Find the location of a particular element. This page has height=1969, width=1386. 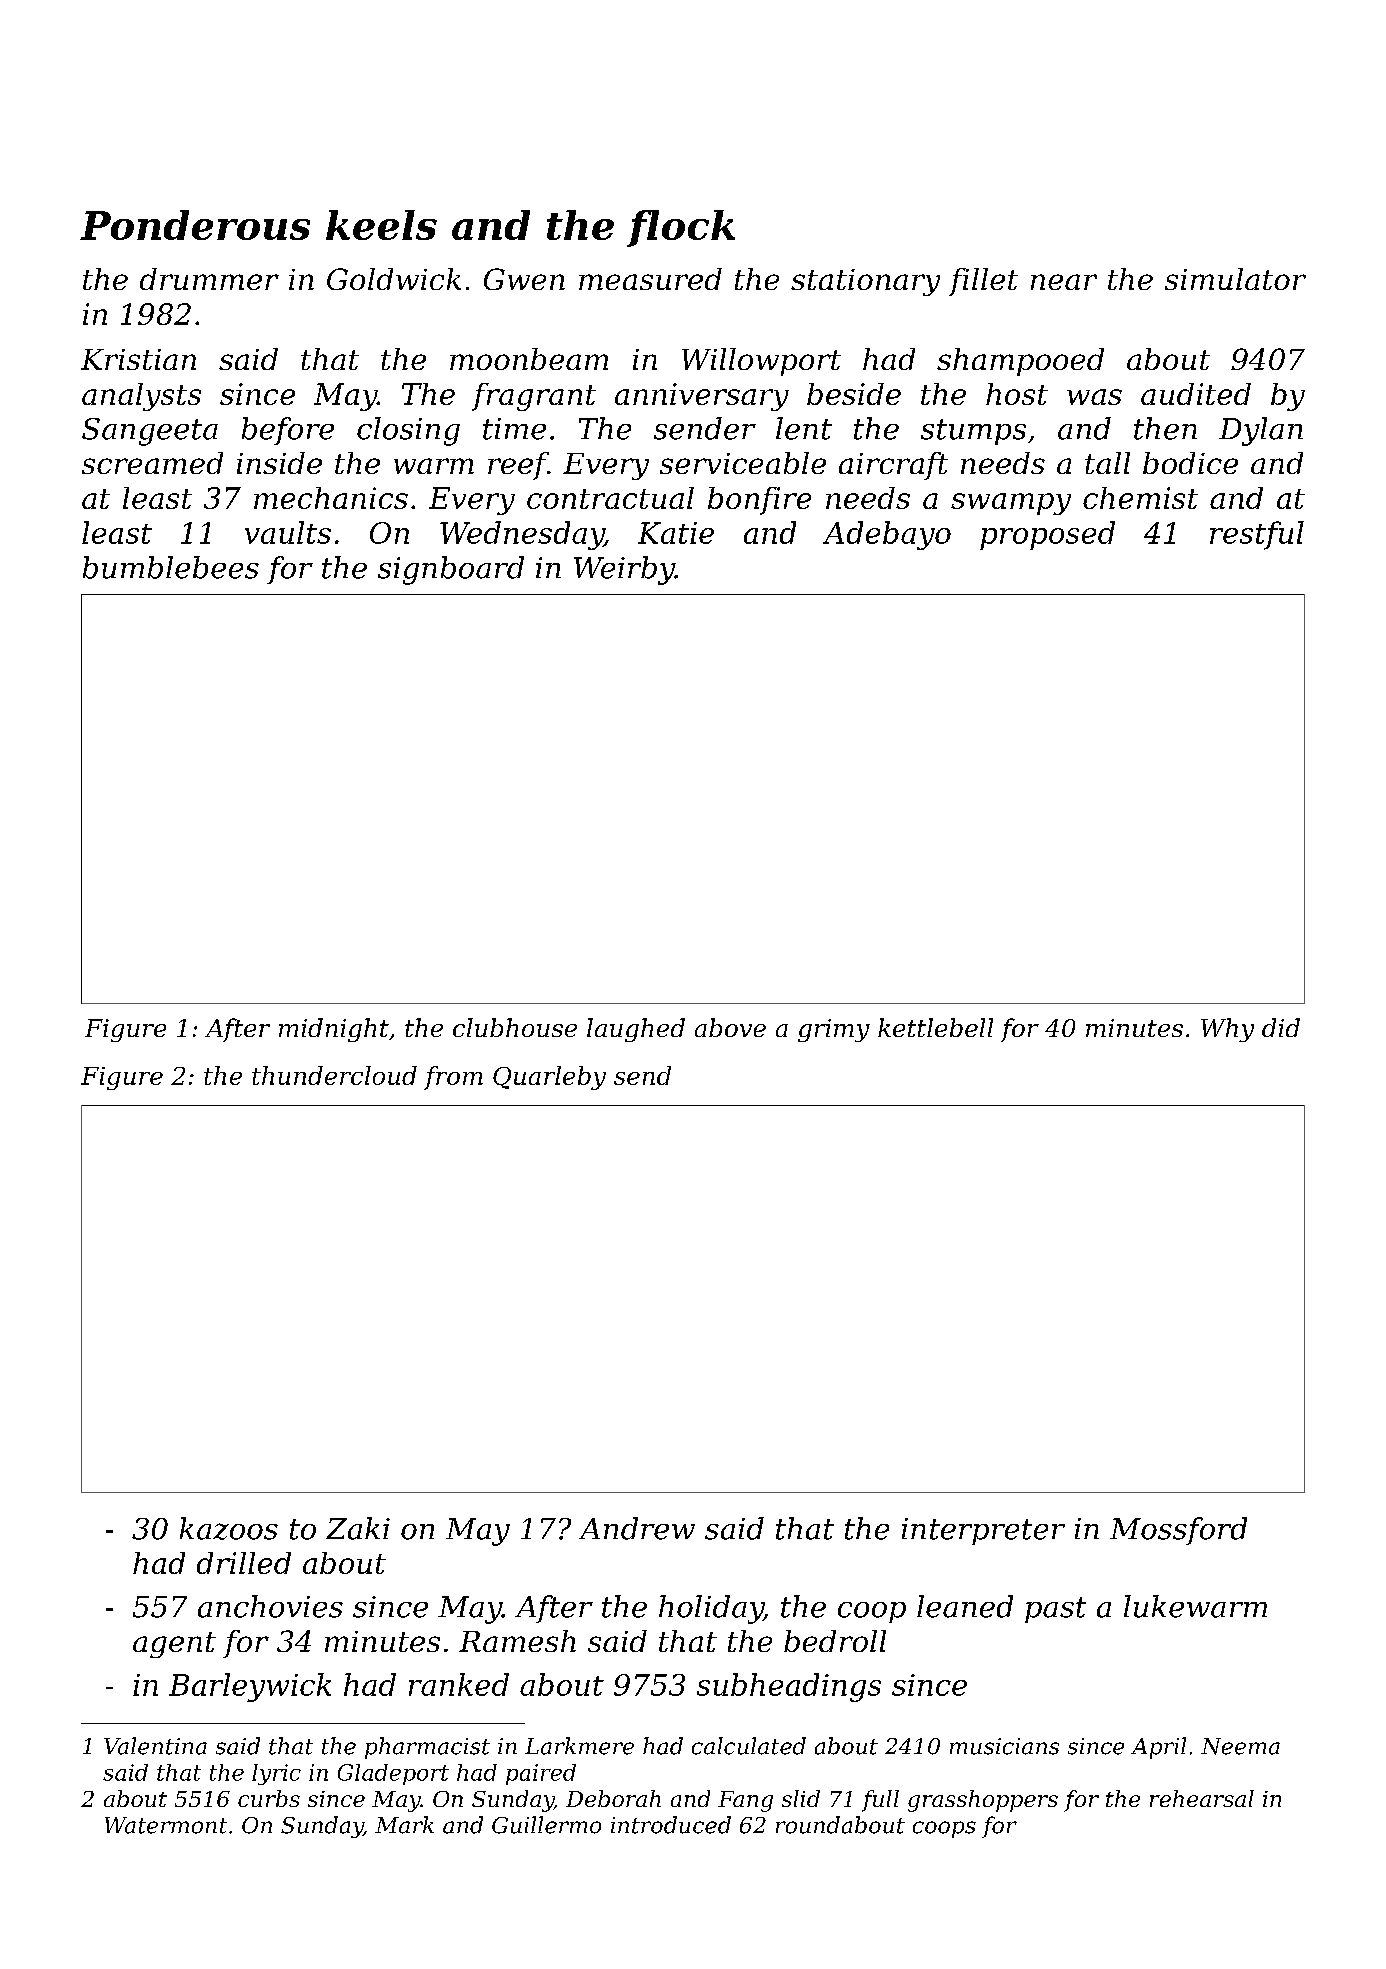

Goldwick is located at coordinates (394, 279).
